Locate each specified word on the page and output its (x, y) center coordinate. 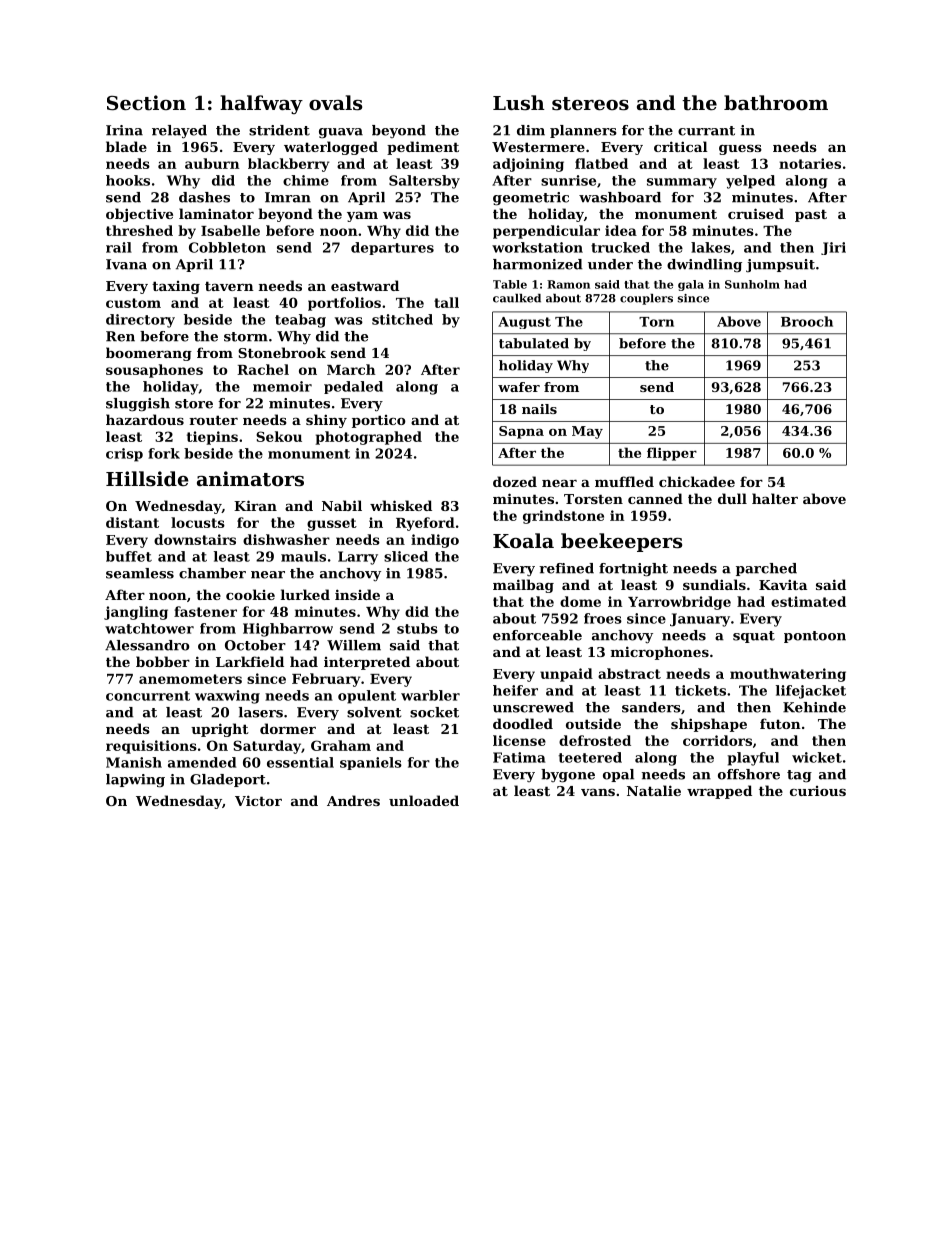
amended (202, 762)
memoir (282, 386)
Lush (519, 102)
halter (775, 498)
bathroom (776, 103)
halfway (261, 104)
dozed (515, 481)
